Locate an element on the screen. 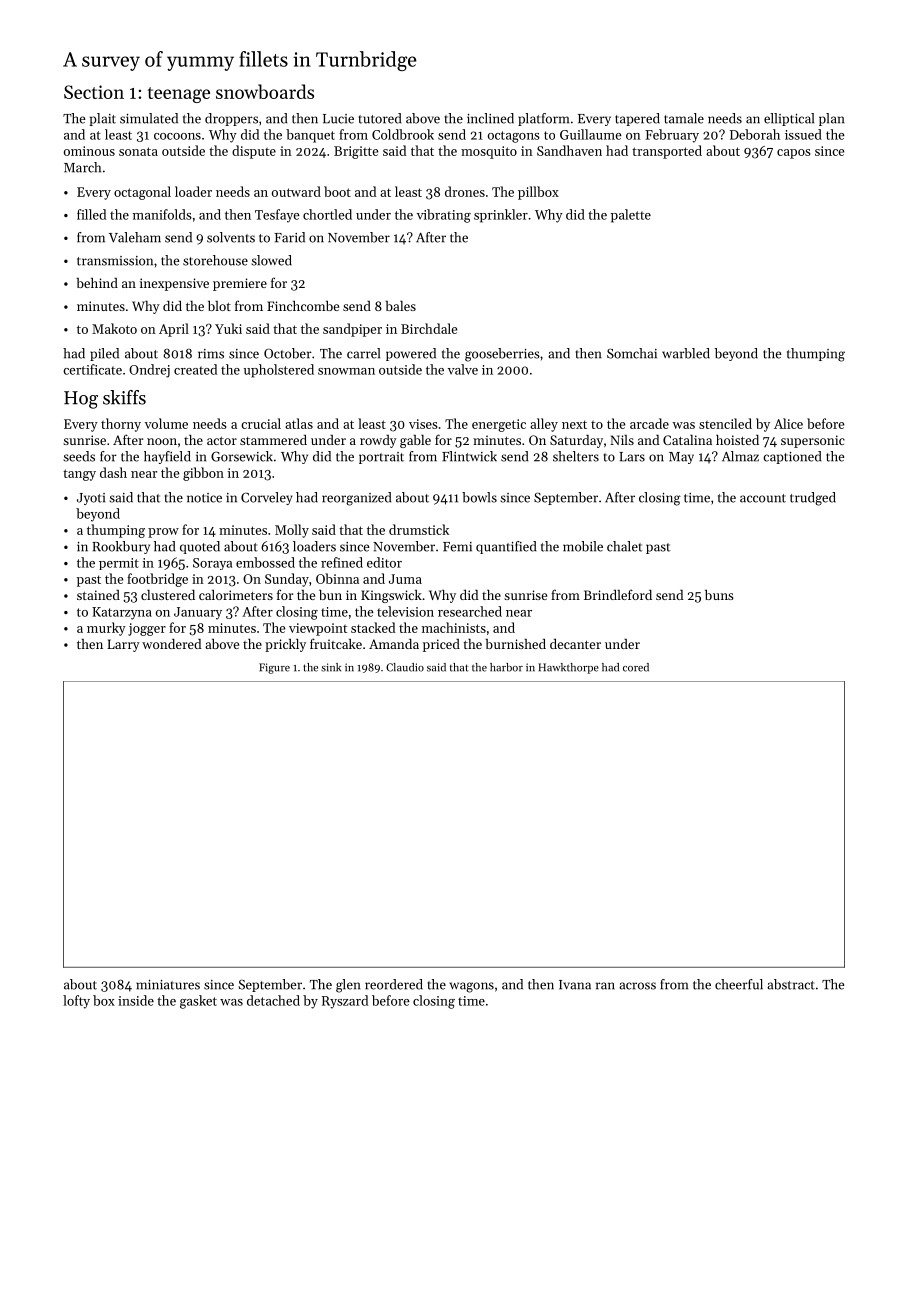 The width and height of the screenshot is (908, 1316). prow is located at coordinates (163, 533).
